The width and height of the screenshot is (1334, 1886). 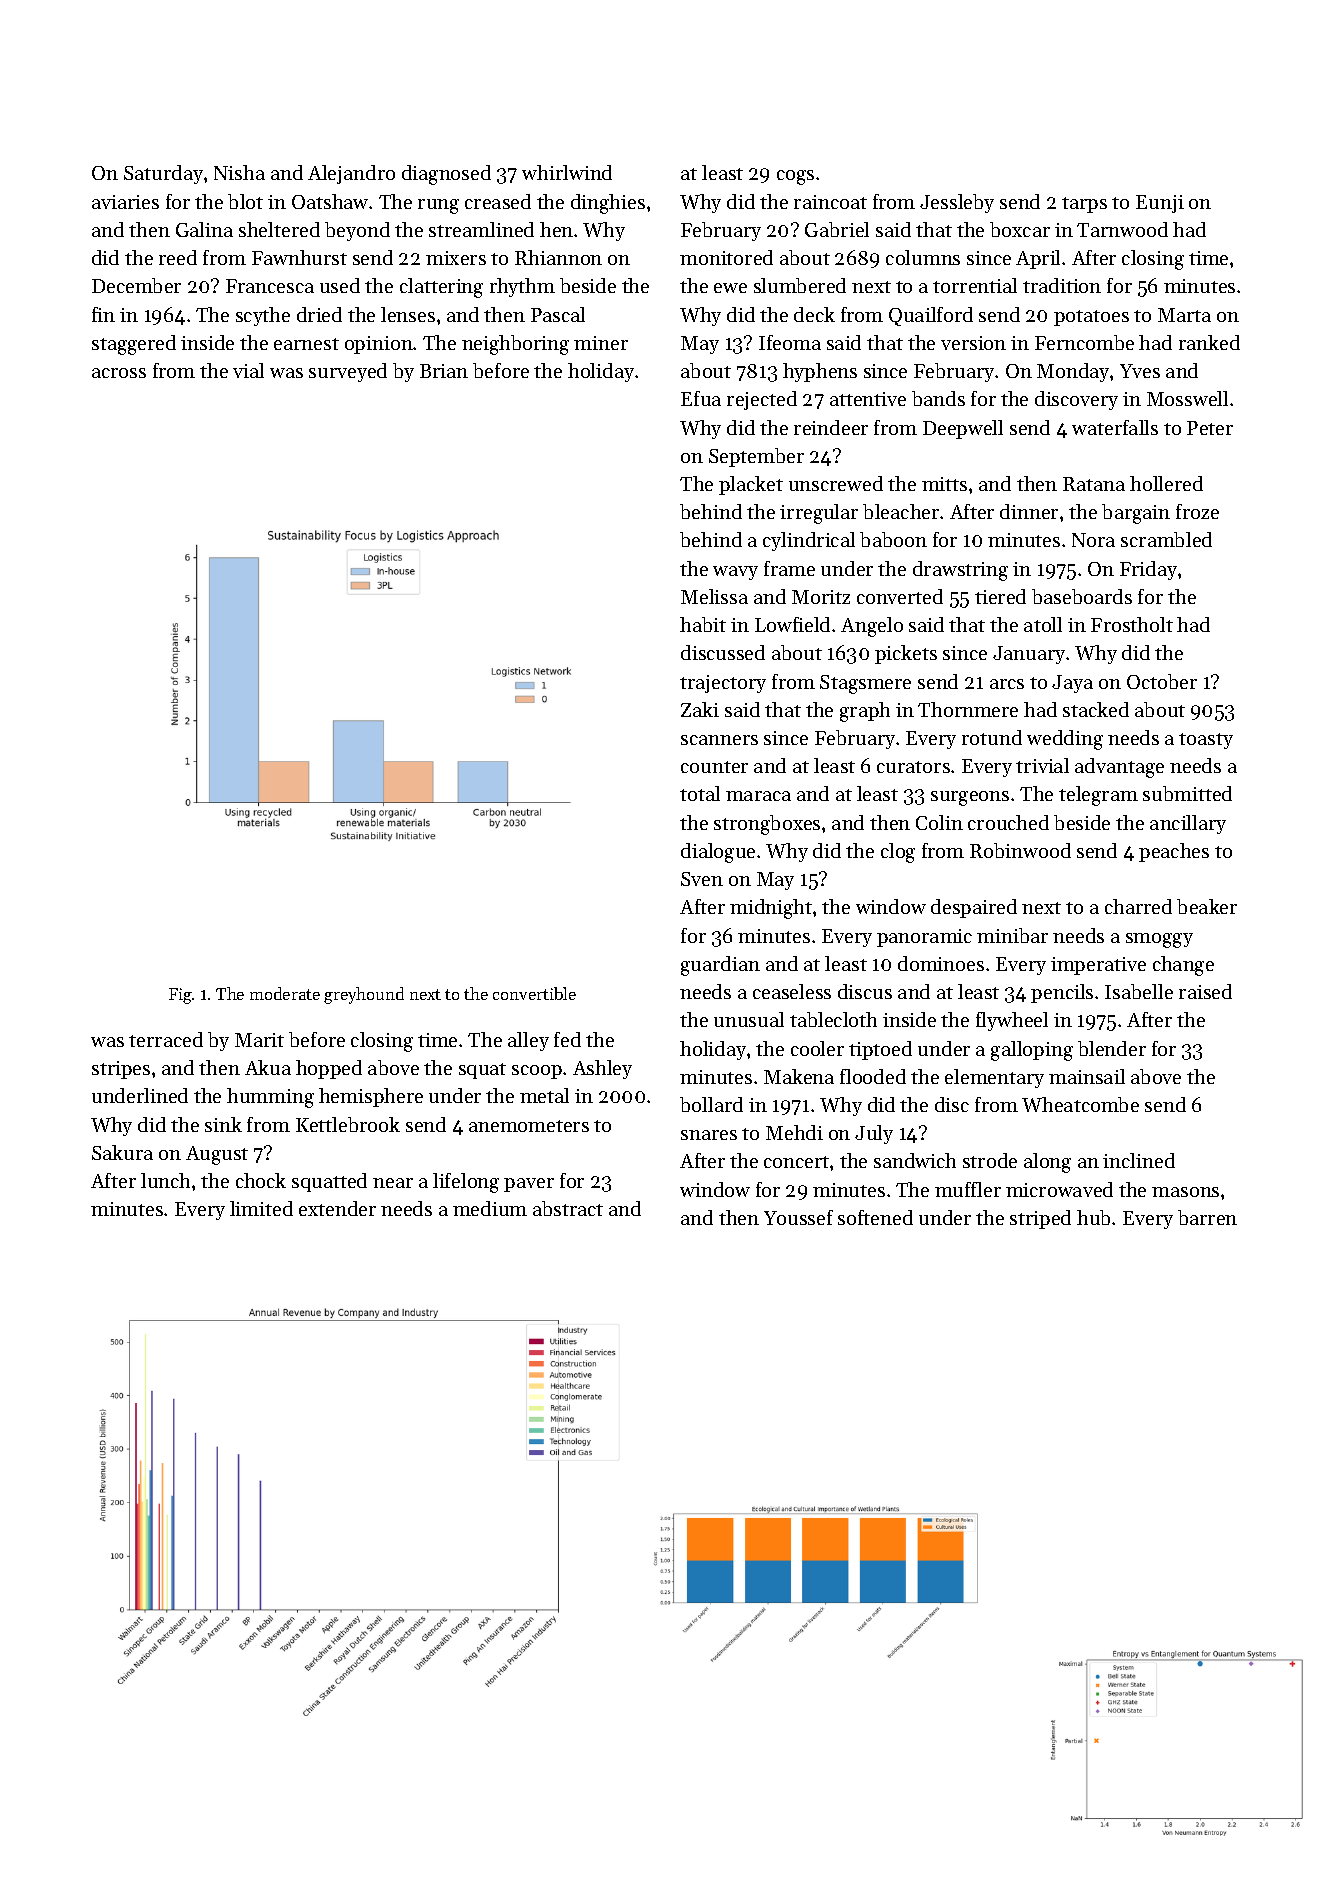 I want to click on aviaries, so click(x=125, y=202).
